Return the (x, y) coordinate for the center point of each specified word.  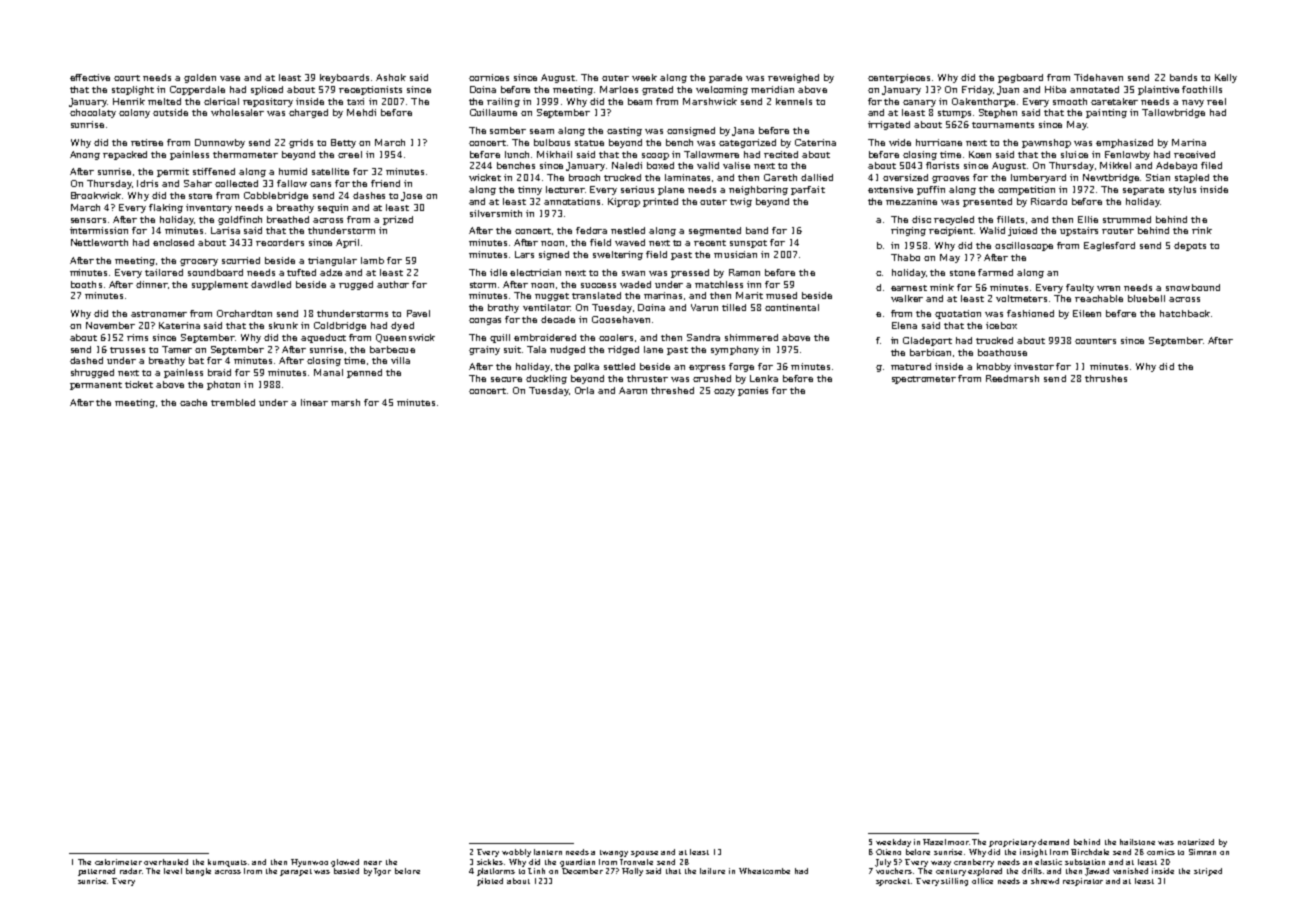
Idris (147, 183)
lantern (548, 852)
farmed (995, 272)
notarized (1196, 842)
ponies (753, 391)
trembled (233, 402)
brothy (503, 308)
